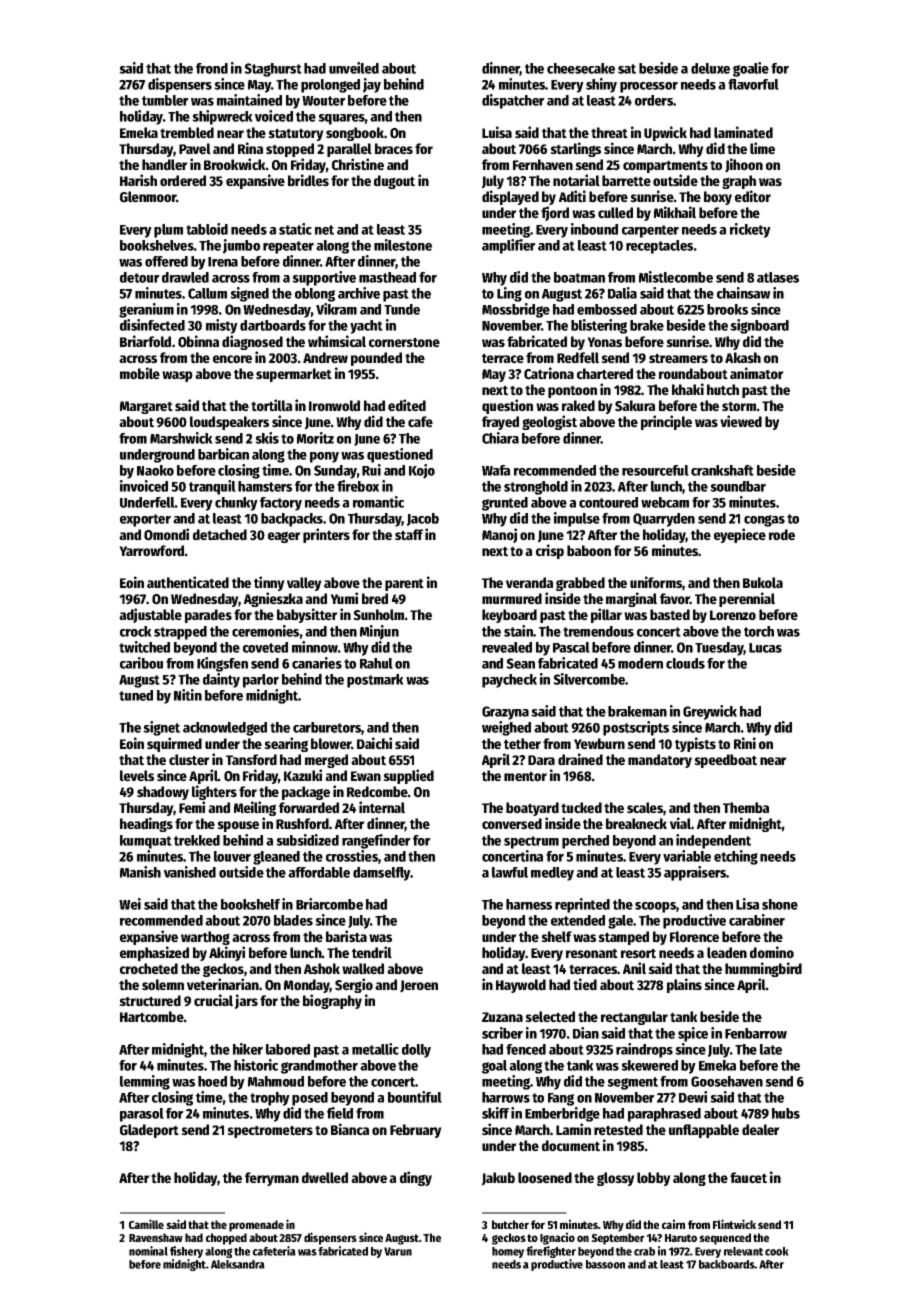  What do you see at coordinates (529, 904) in the screenshot?
I see `harness` at bounding box center [529, 904].
